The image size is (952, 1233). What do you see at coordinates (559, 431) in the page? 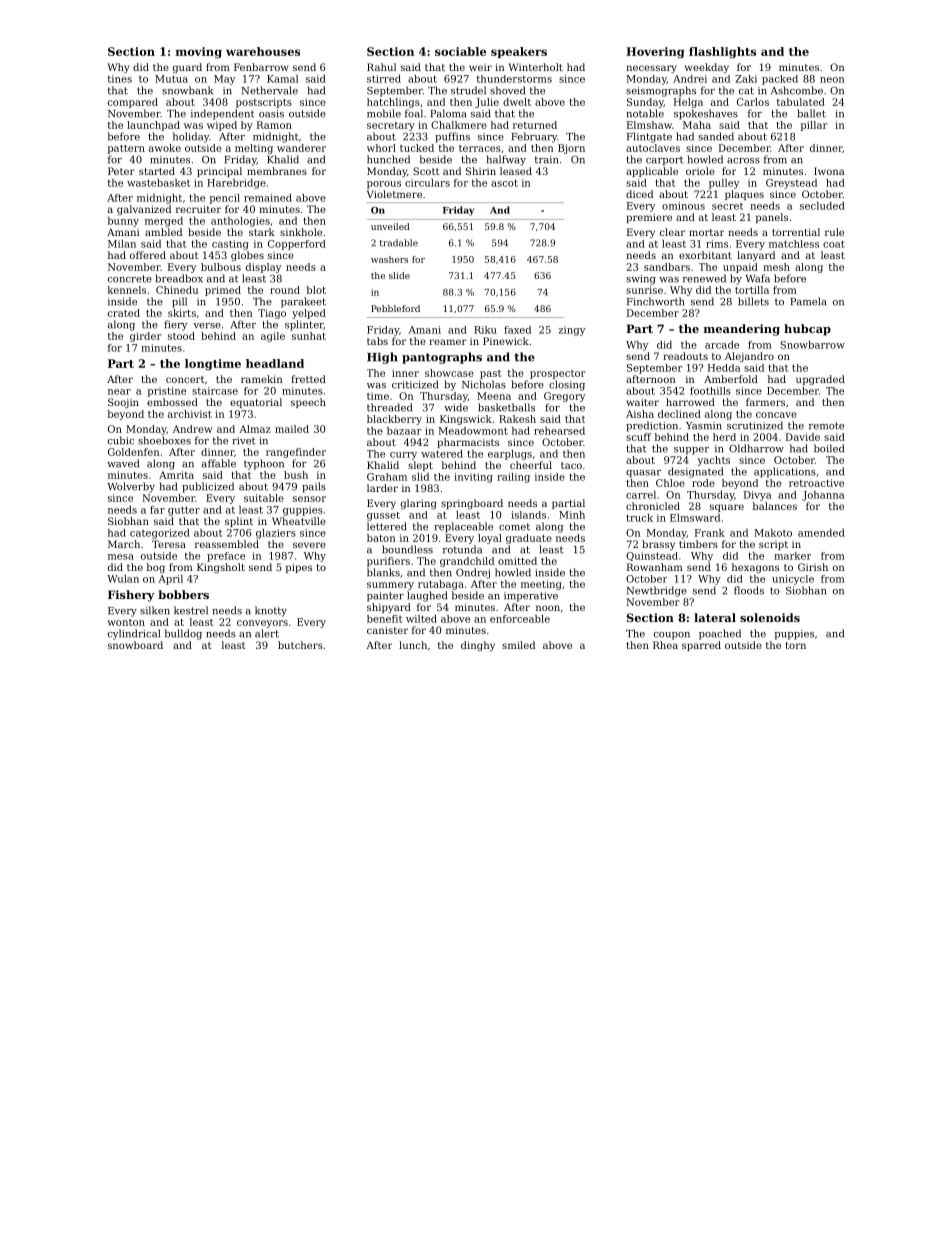
I see `rehearsed` at bounding box center [559, 431].
